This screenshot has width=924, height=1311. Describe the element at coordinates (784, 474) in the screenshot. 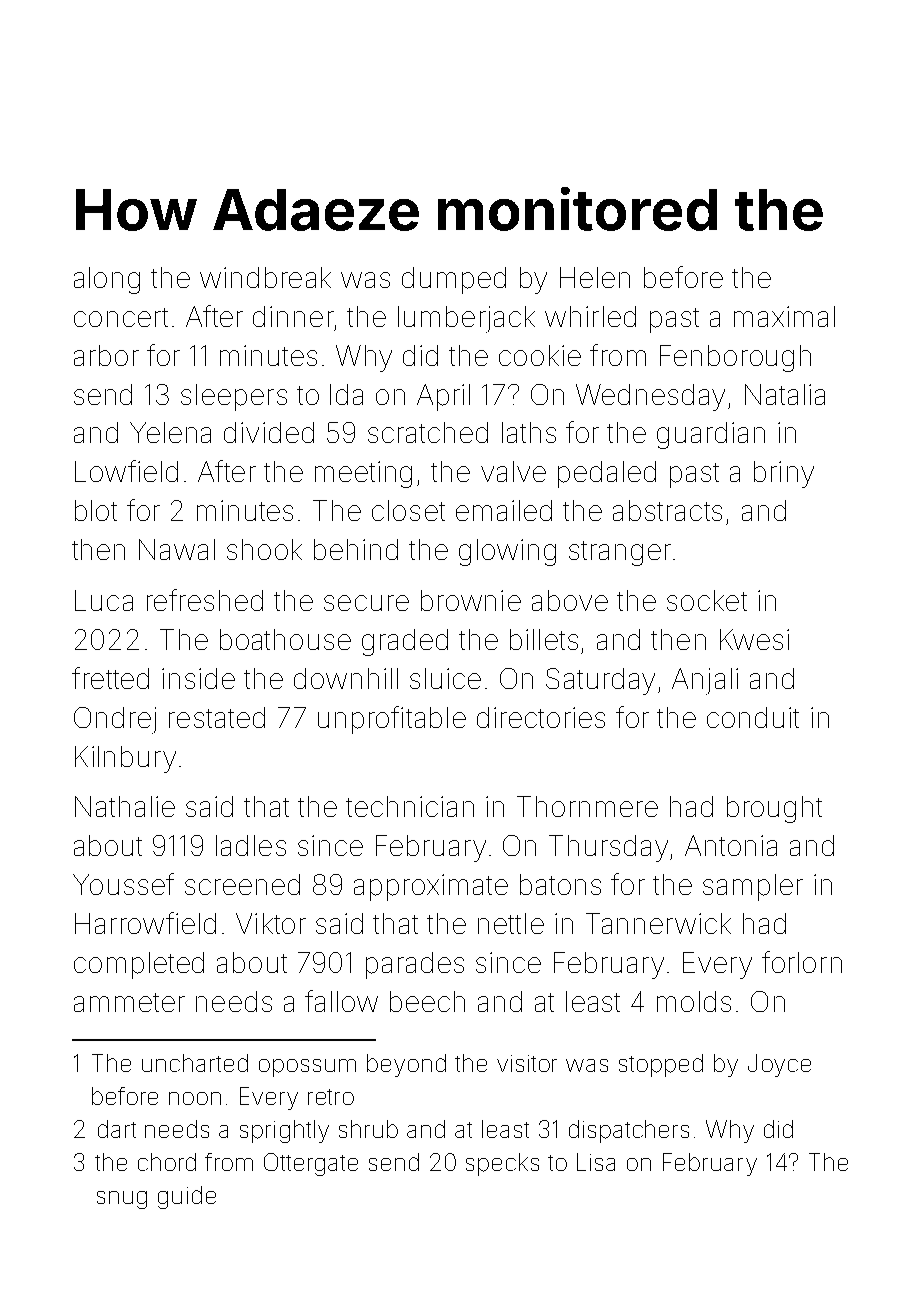

I see `briny` at that location.
